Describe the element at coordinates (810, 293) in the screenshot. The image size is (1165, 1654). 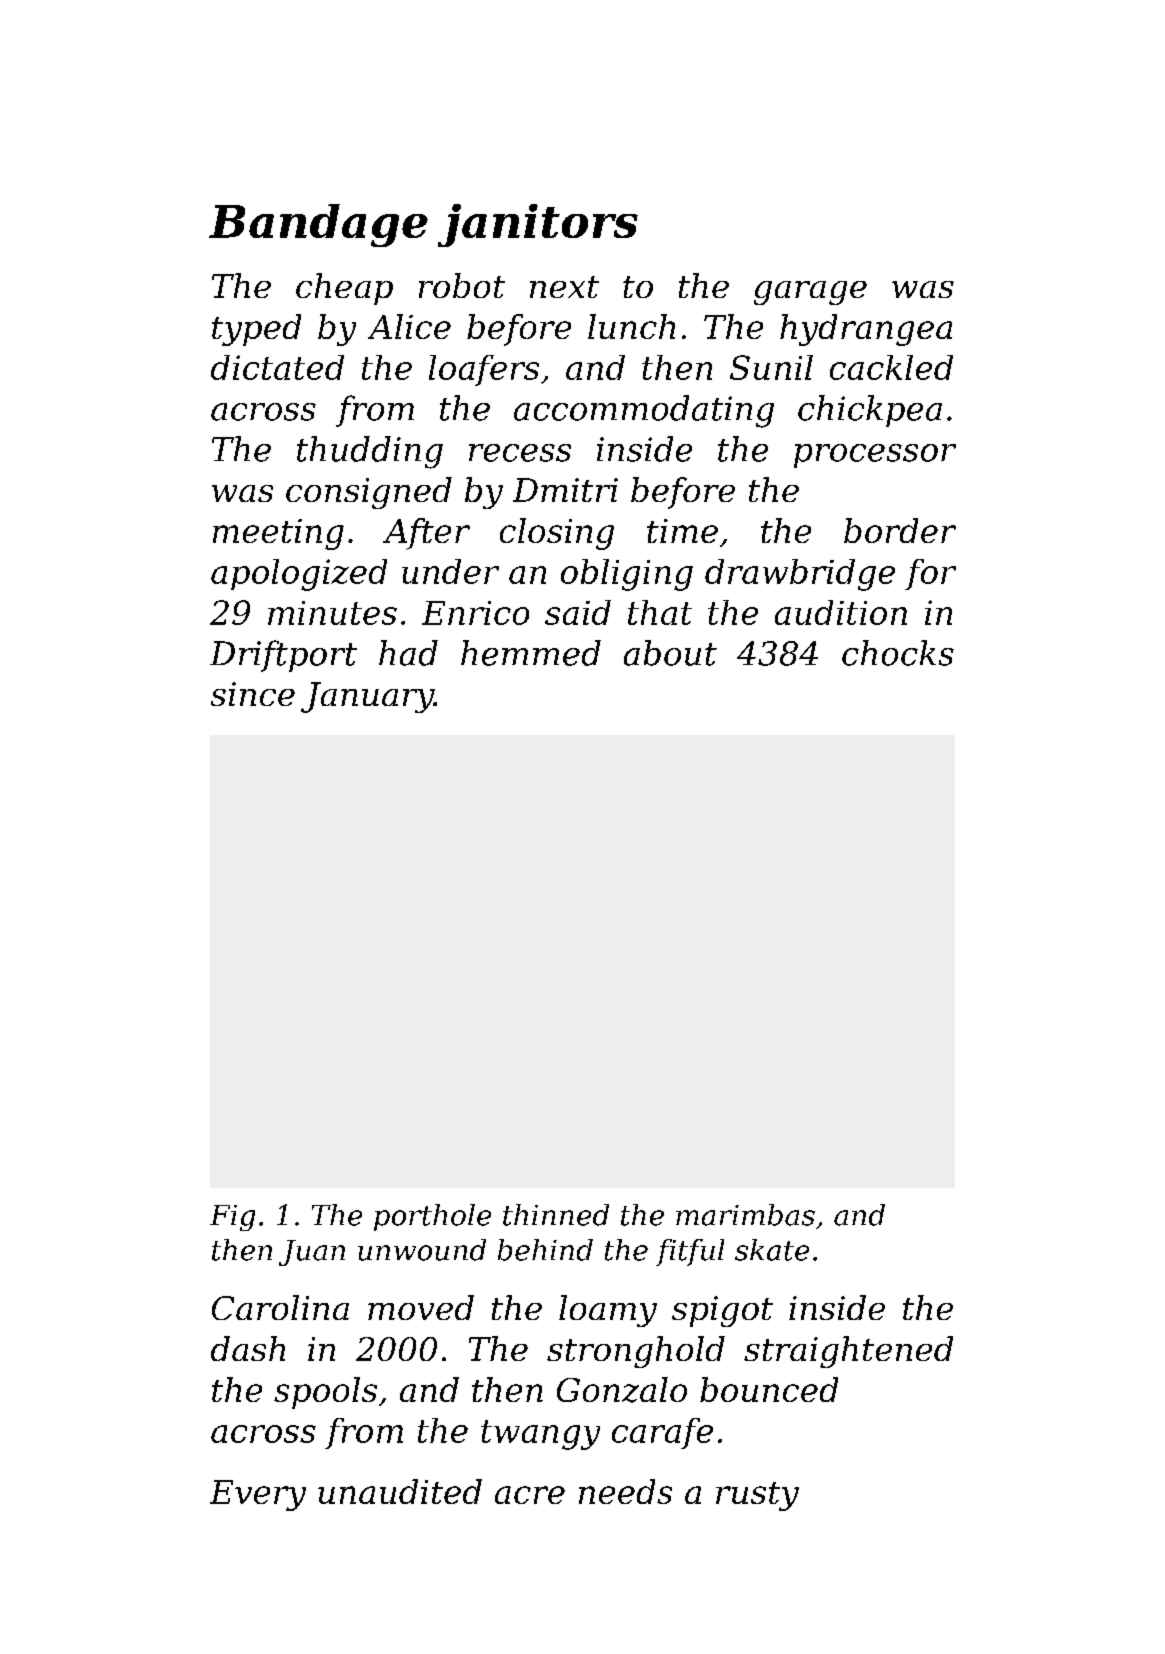
I see `garage` at that location.
